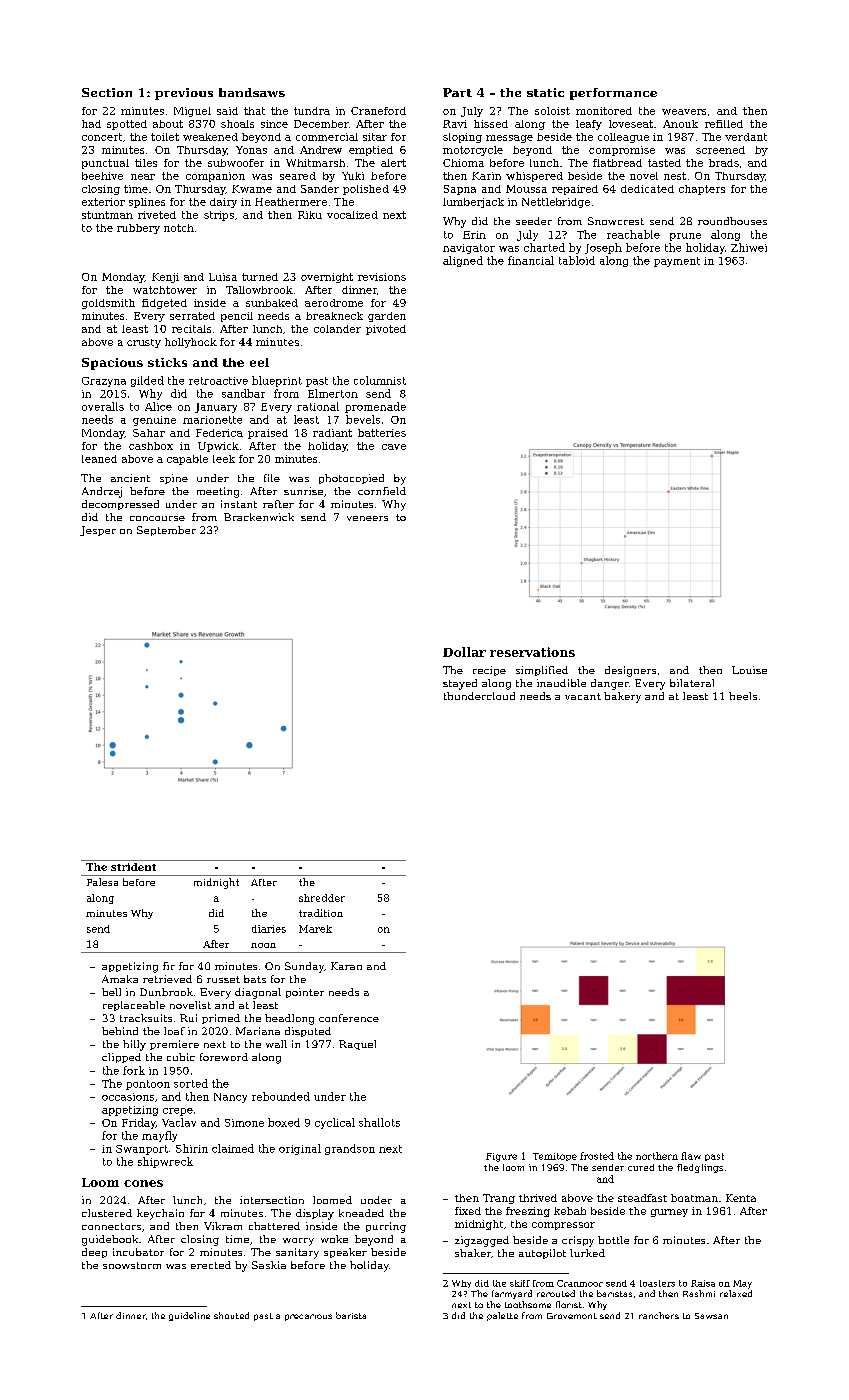 Image resolution: width=849 pixels, height=1400 pixels. Describe the element at coordinates (366, 190) in the screenshot. I see `polished` at that location.
